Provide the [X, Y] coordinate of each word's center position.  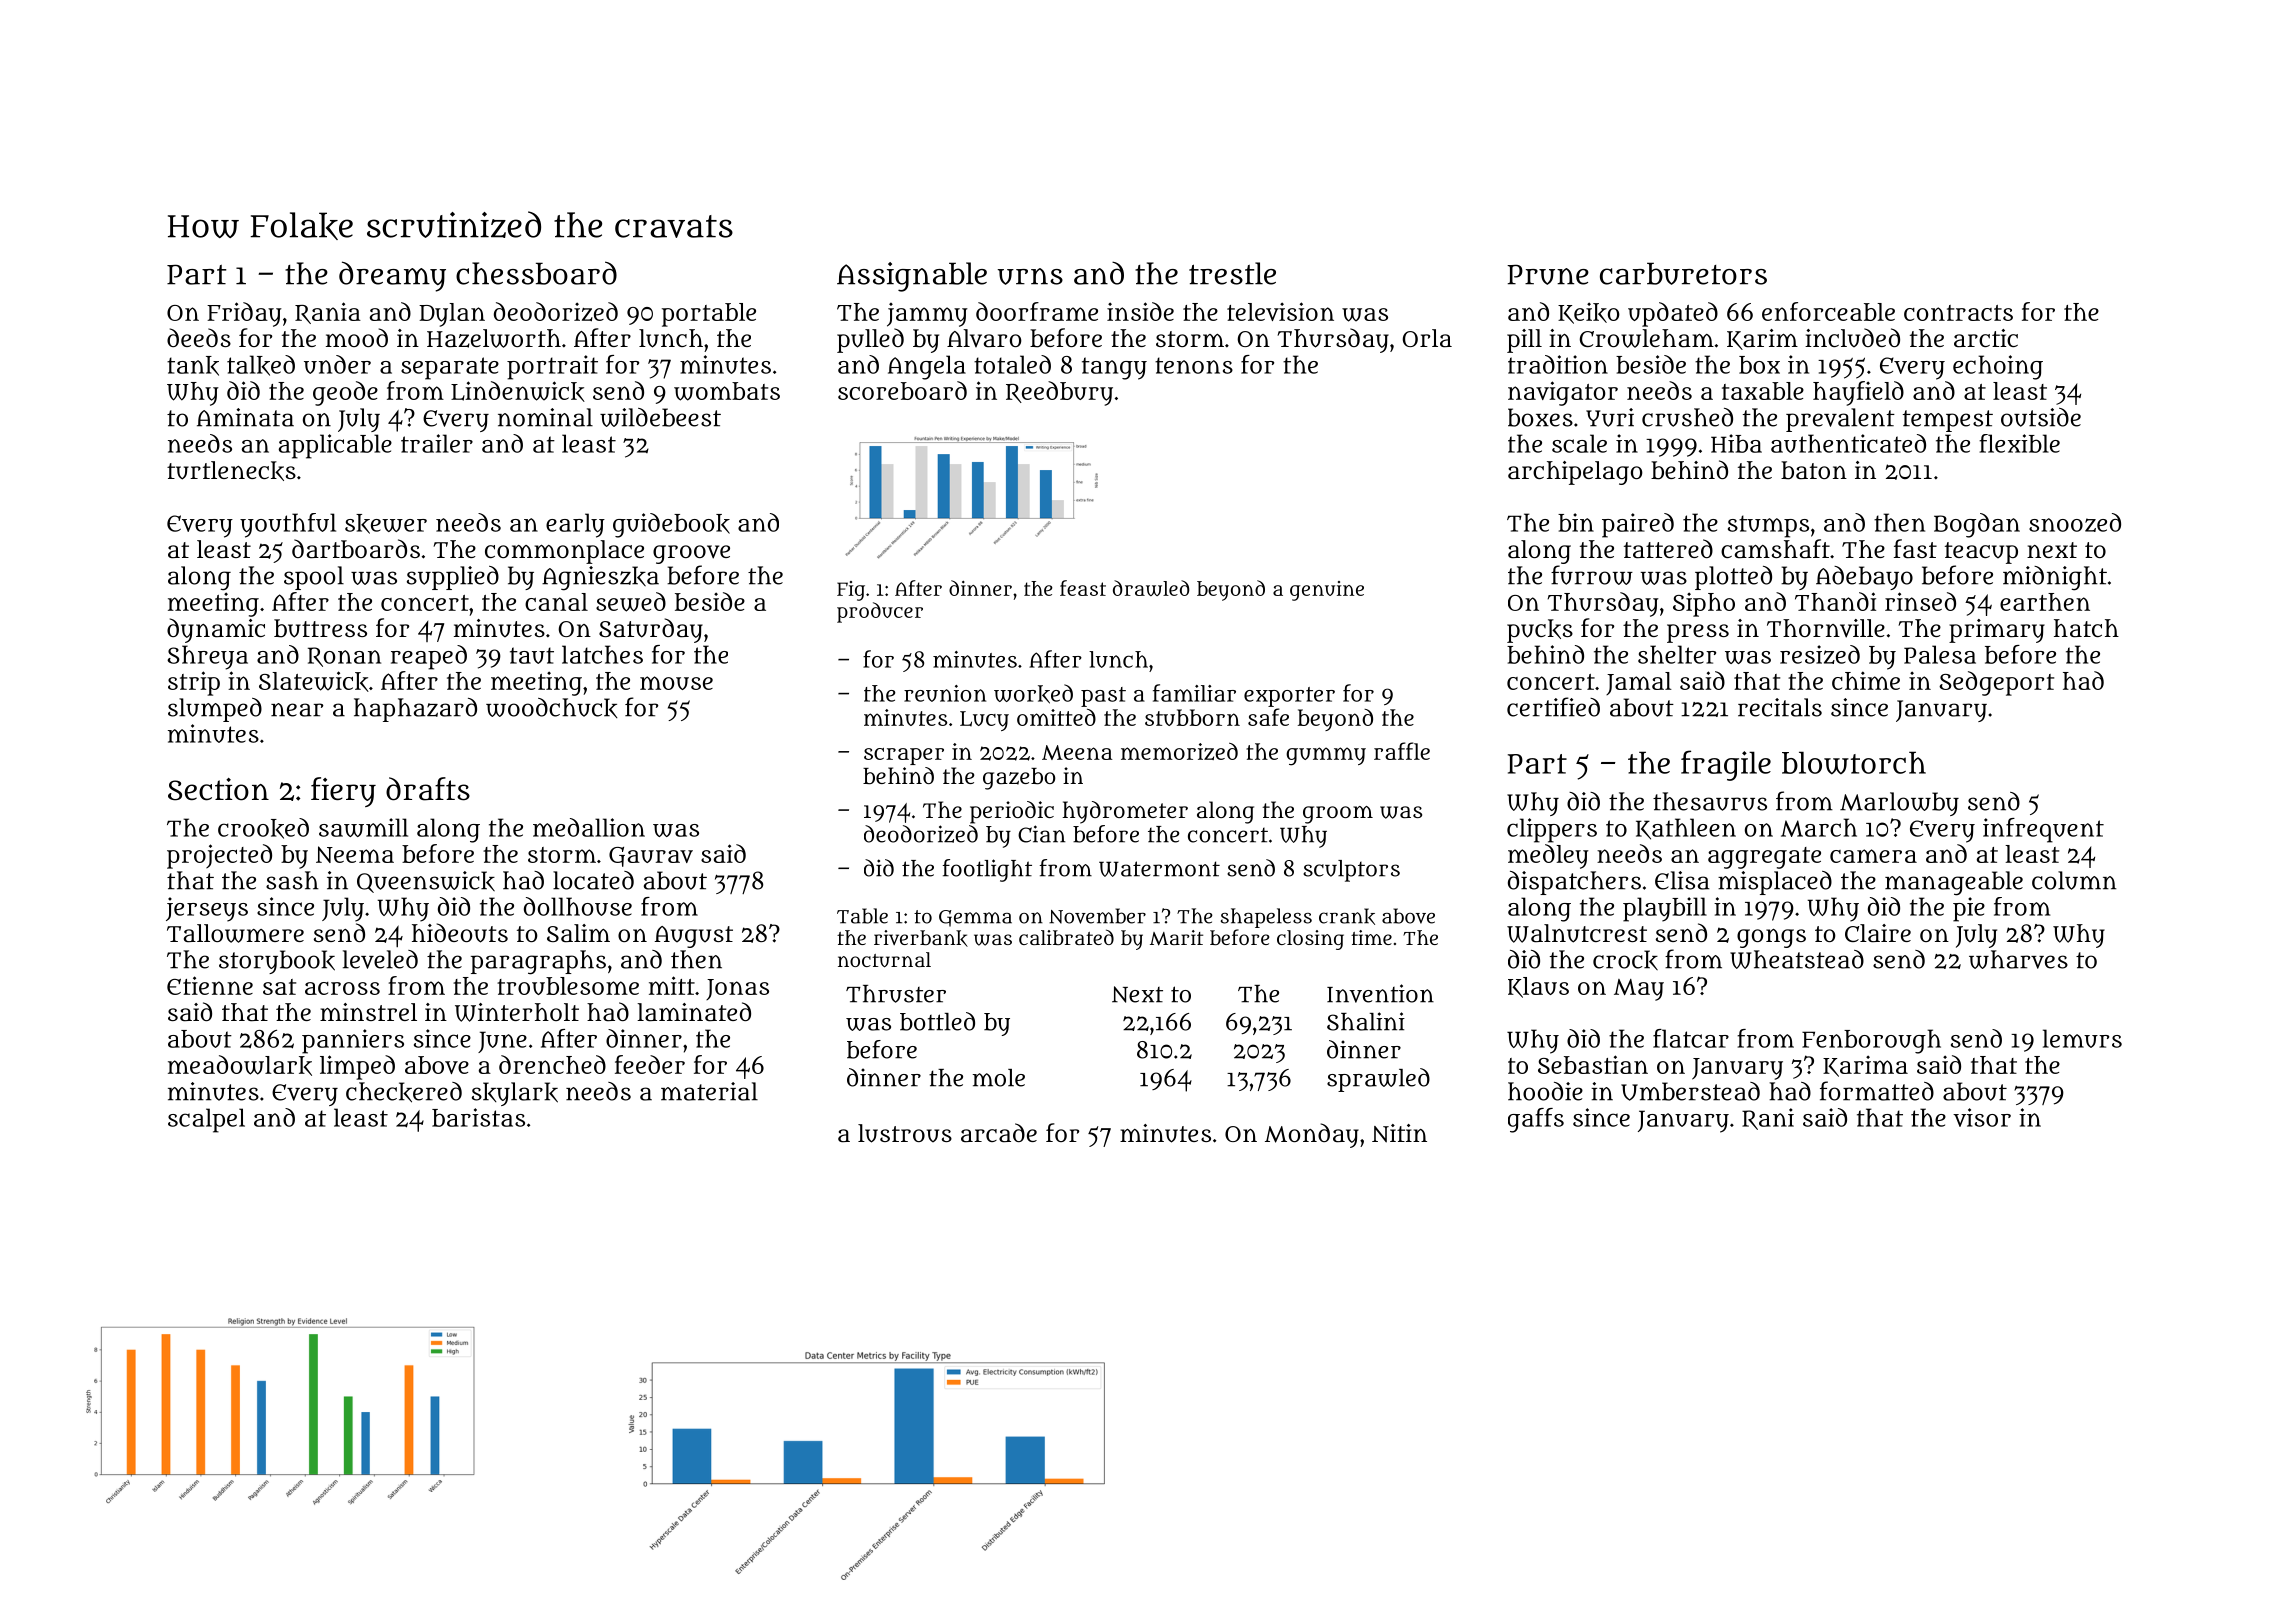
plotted [1733, 578]
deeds [199, 337]
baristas [478, 1117]
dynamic [216, 630]
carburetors [1683, 273]
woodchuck [551, 708]
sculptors [1351, 871]
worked [1033, 694]
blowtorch [1854, 763]
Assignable [912, 277]
